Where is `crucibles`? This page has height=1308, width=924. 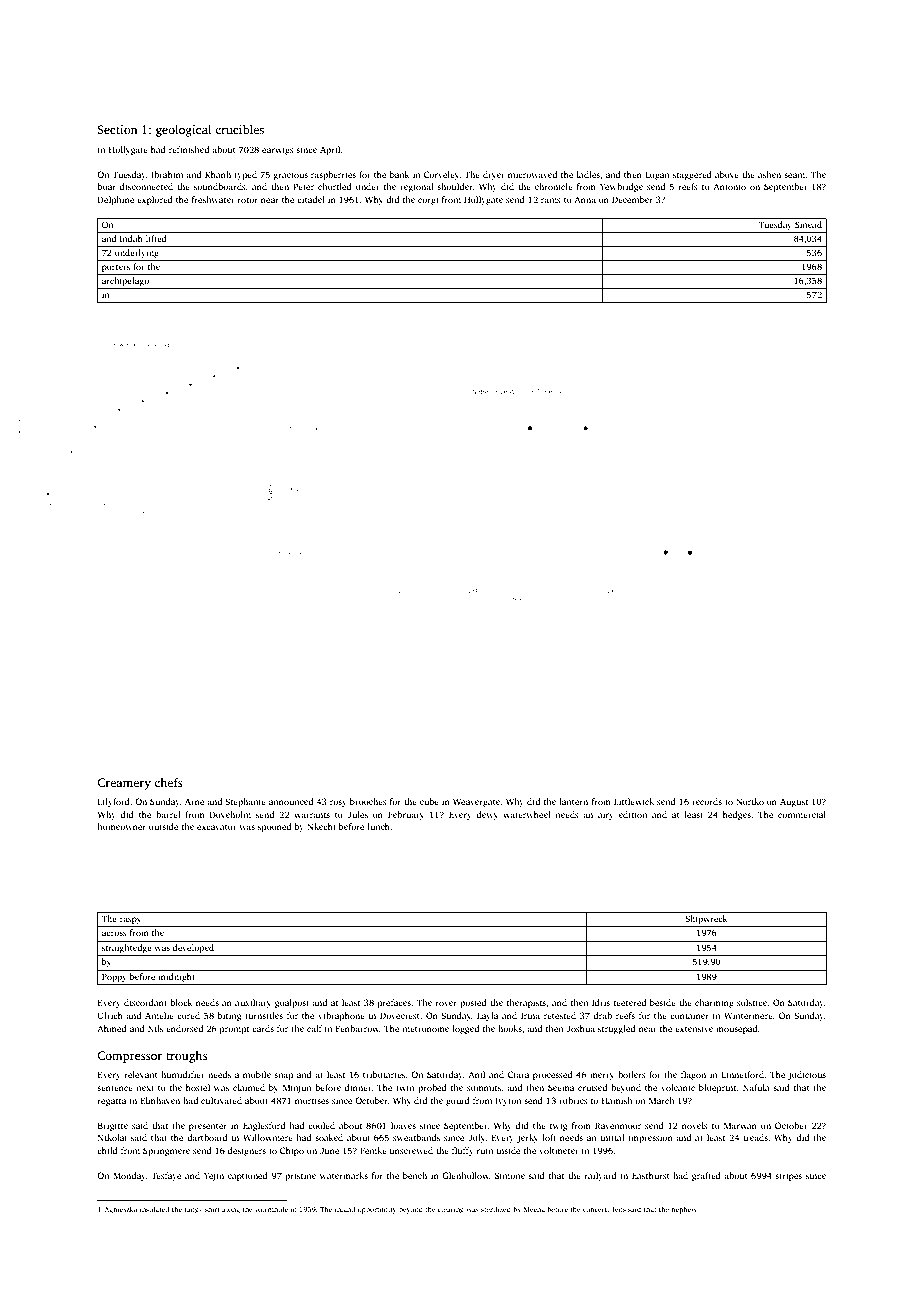 crucibles is located at coordinates (239, 129).
